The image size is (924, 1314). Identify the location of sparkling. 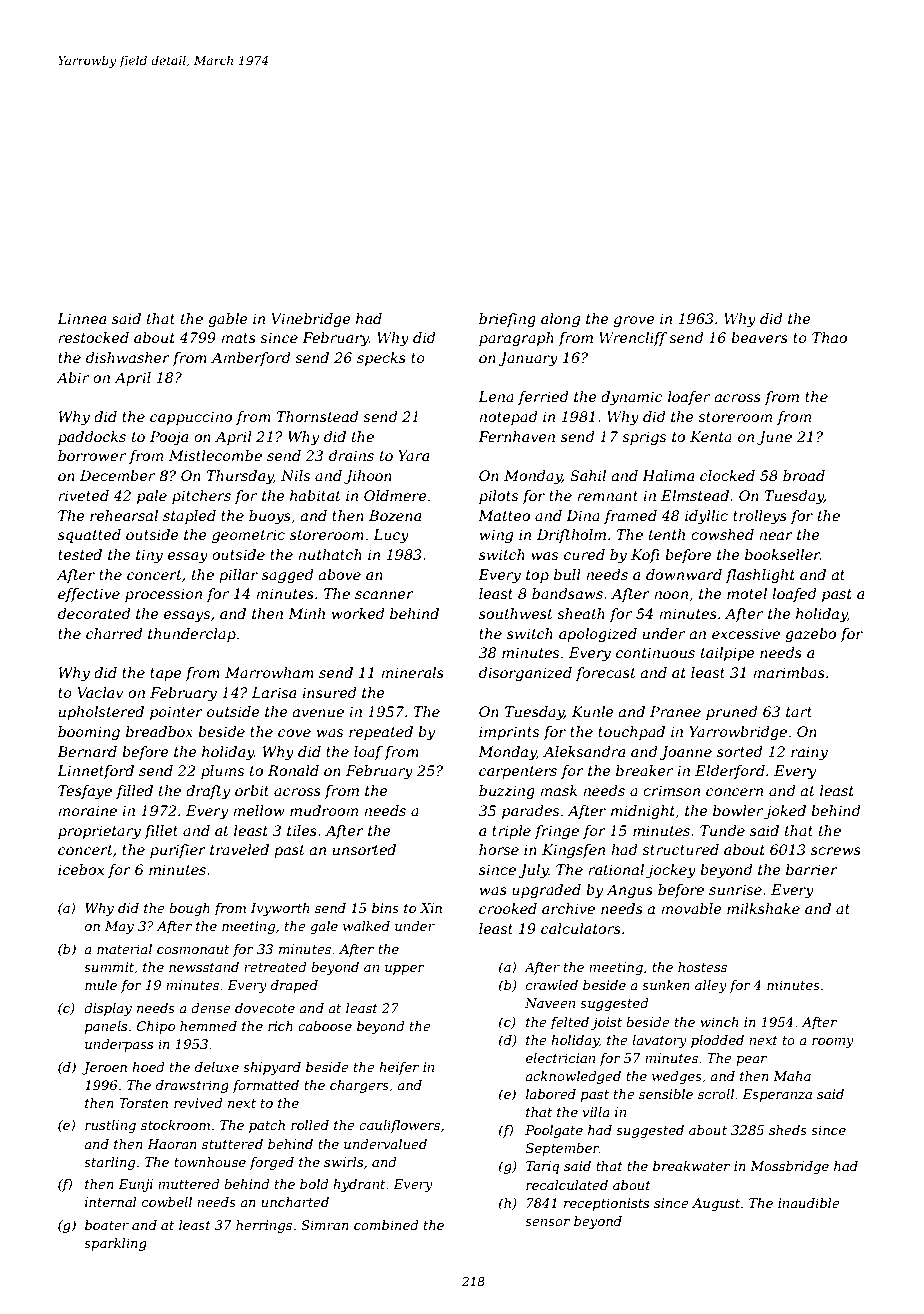
(115, 1244).
